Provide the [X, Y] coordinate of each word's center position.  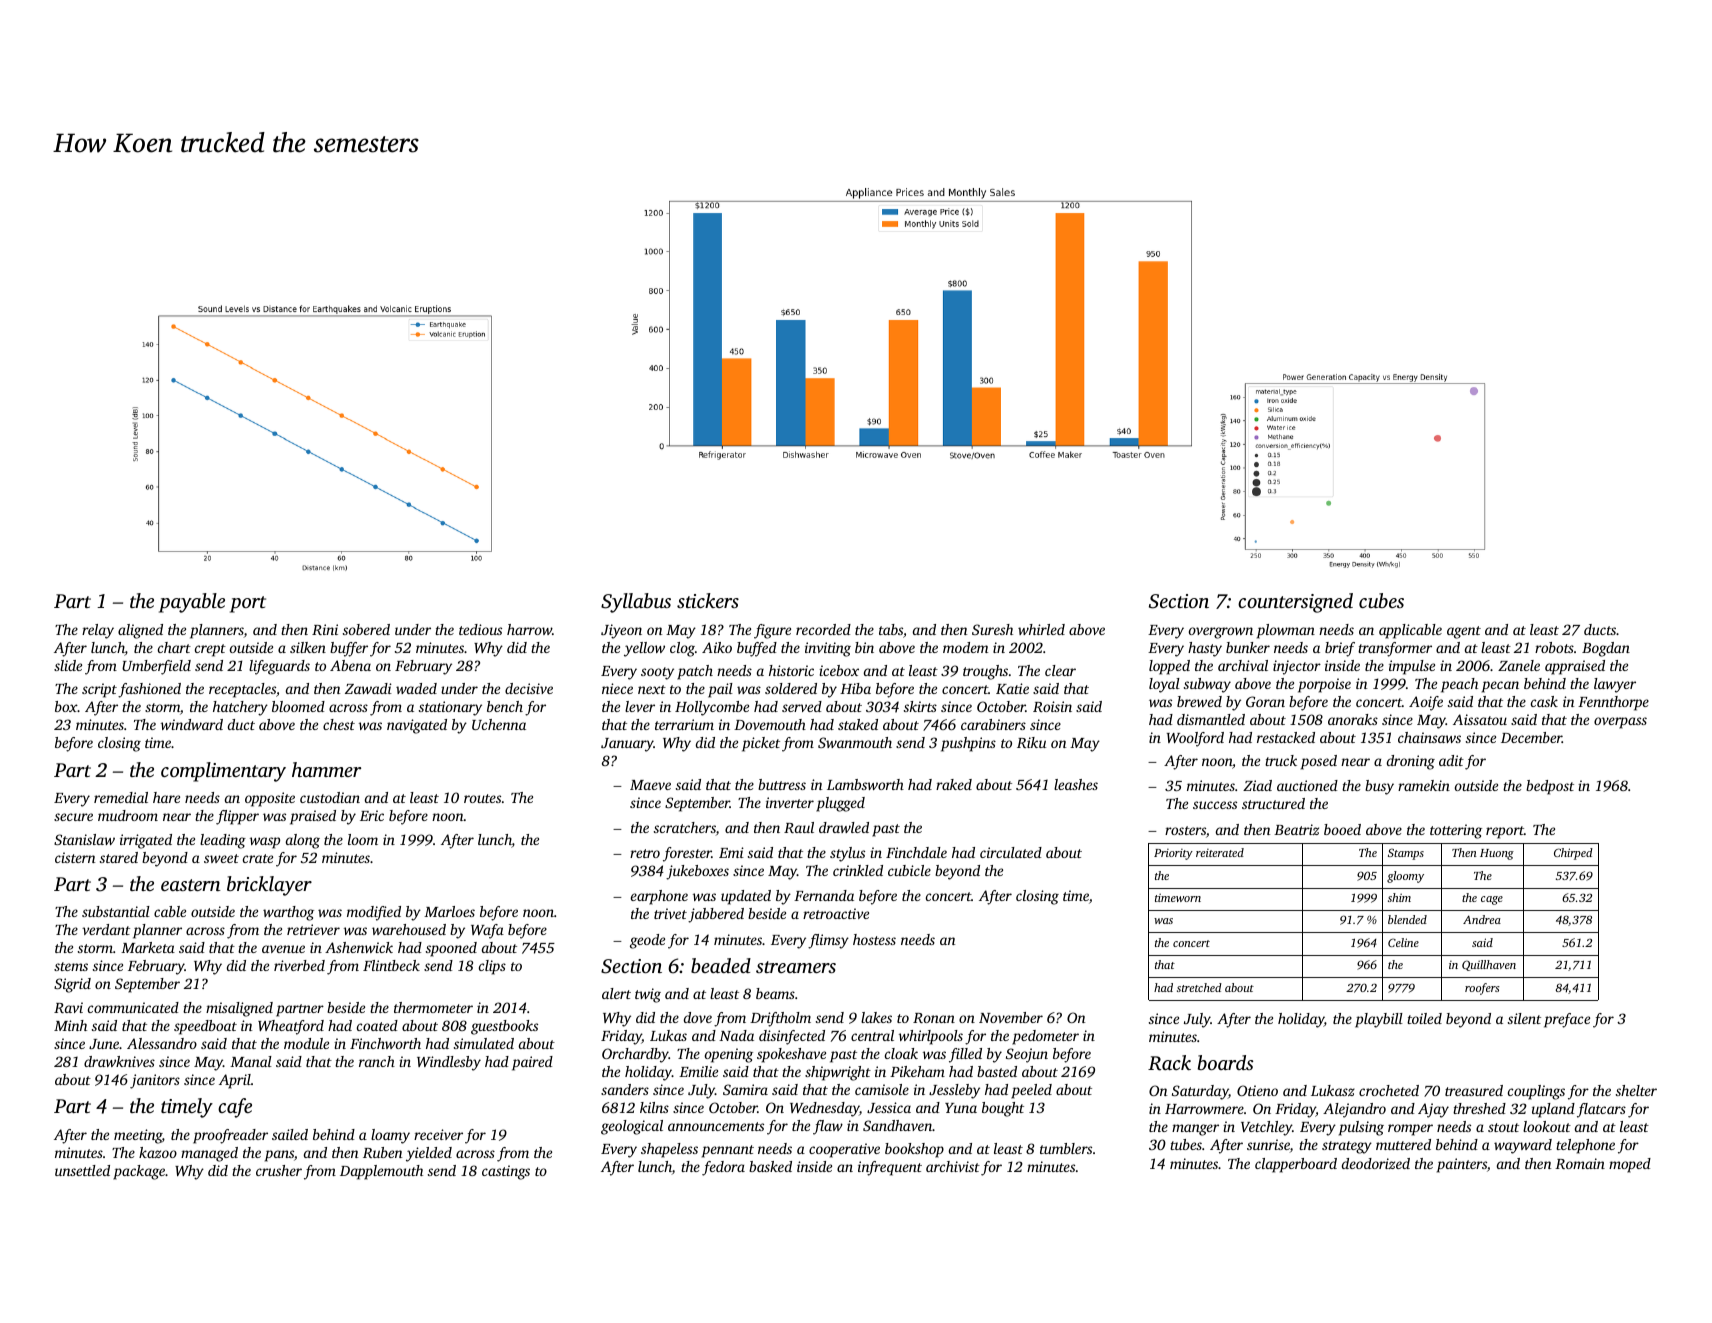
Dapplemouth [381, 1172]
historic [791, 670]
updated [746, 897]
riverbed [299, 965]
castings [506, 1172]
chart [174, 647]
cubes [1381, 600]
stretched [1199, 987]
